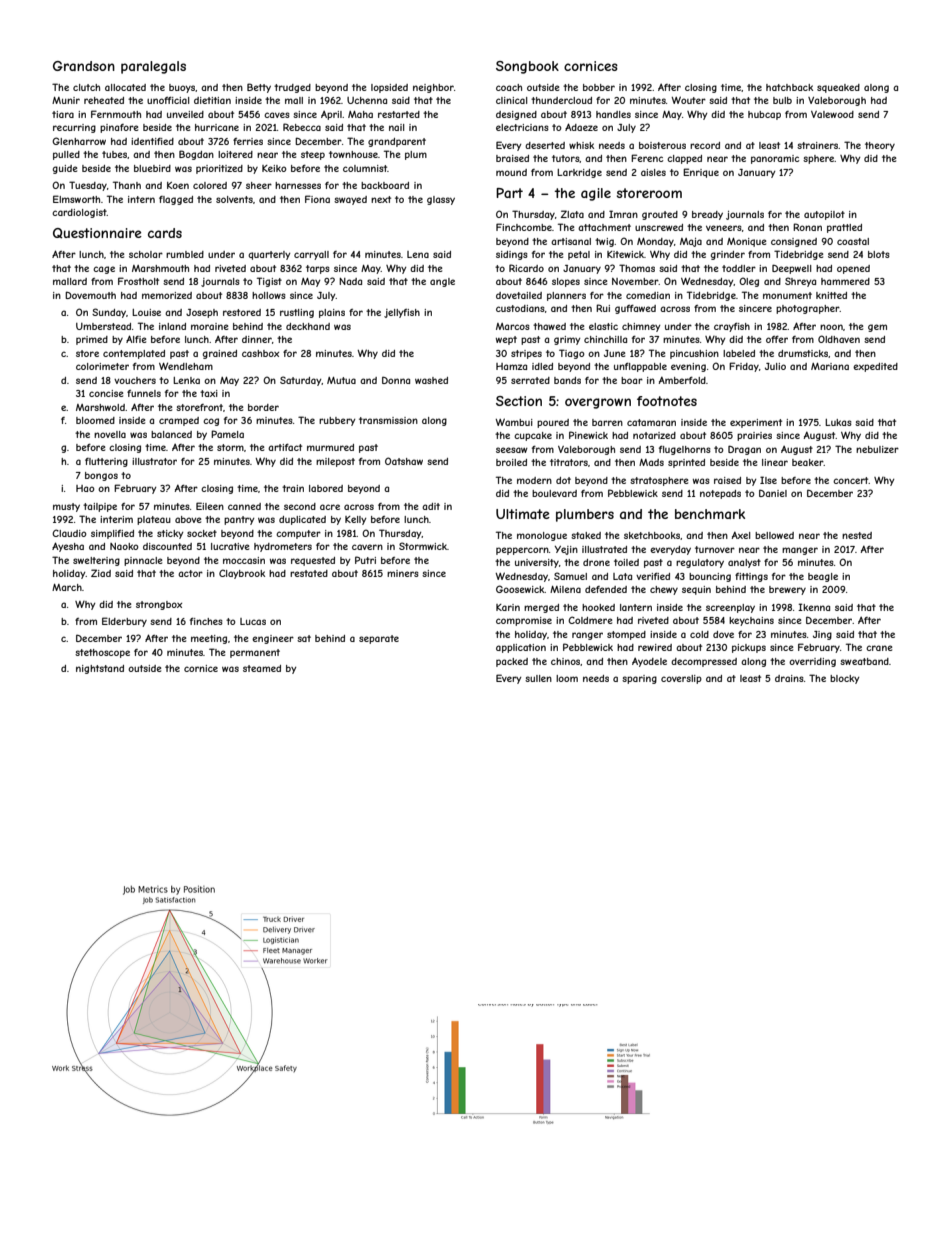  Describe the element at coordinates (102, 653) in the screenshot. I see `stethoscope` at that location.
